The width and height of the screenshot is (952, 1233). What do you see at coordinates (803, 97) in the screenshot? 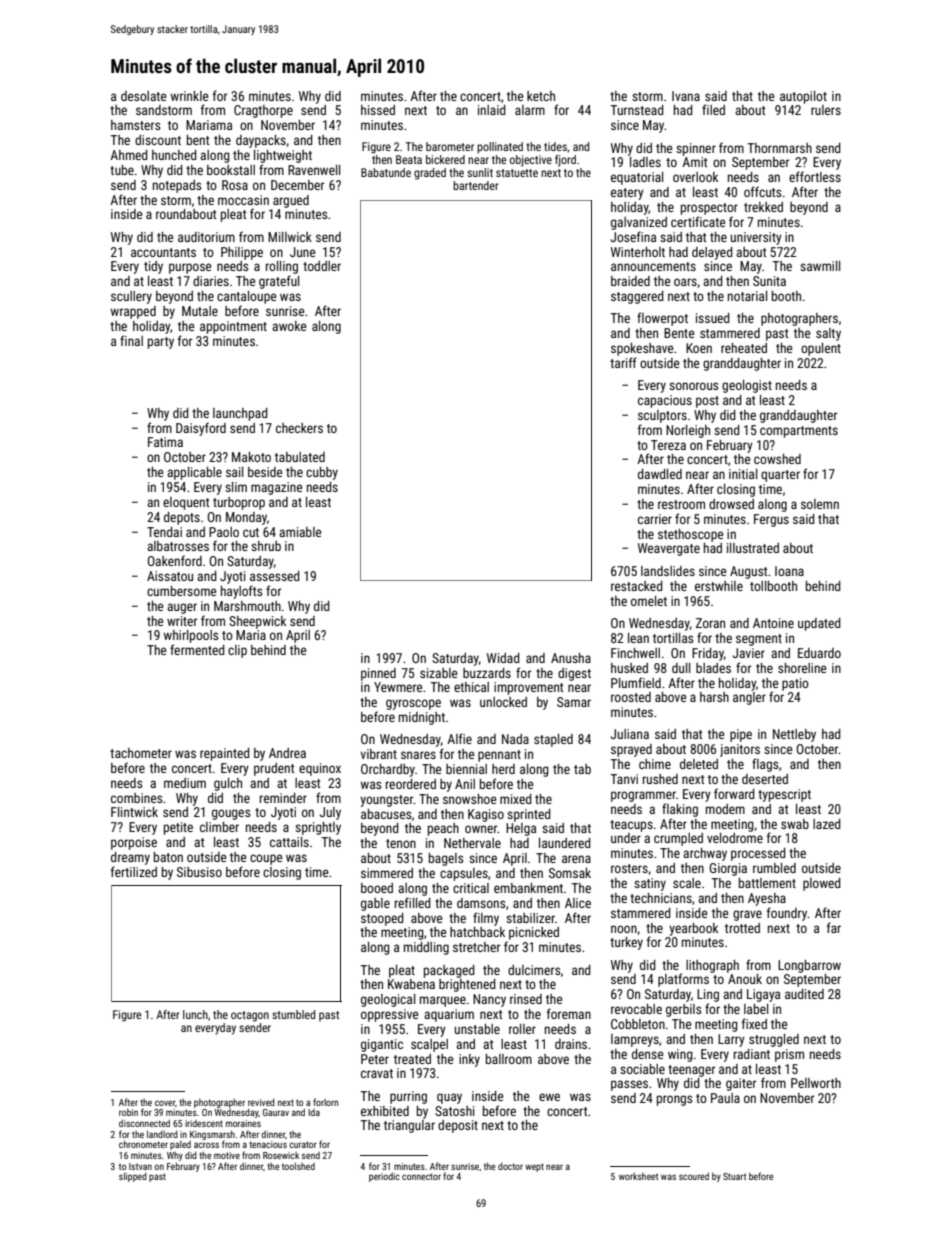
I see `autopilot` at bounding box center [803, 97].
